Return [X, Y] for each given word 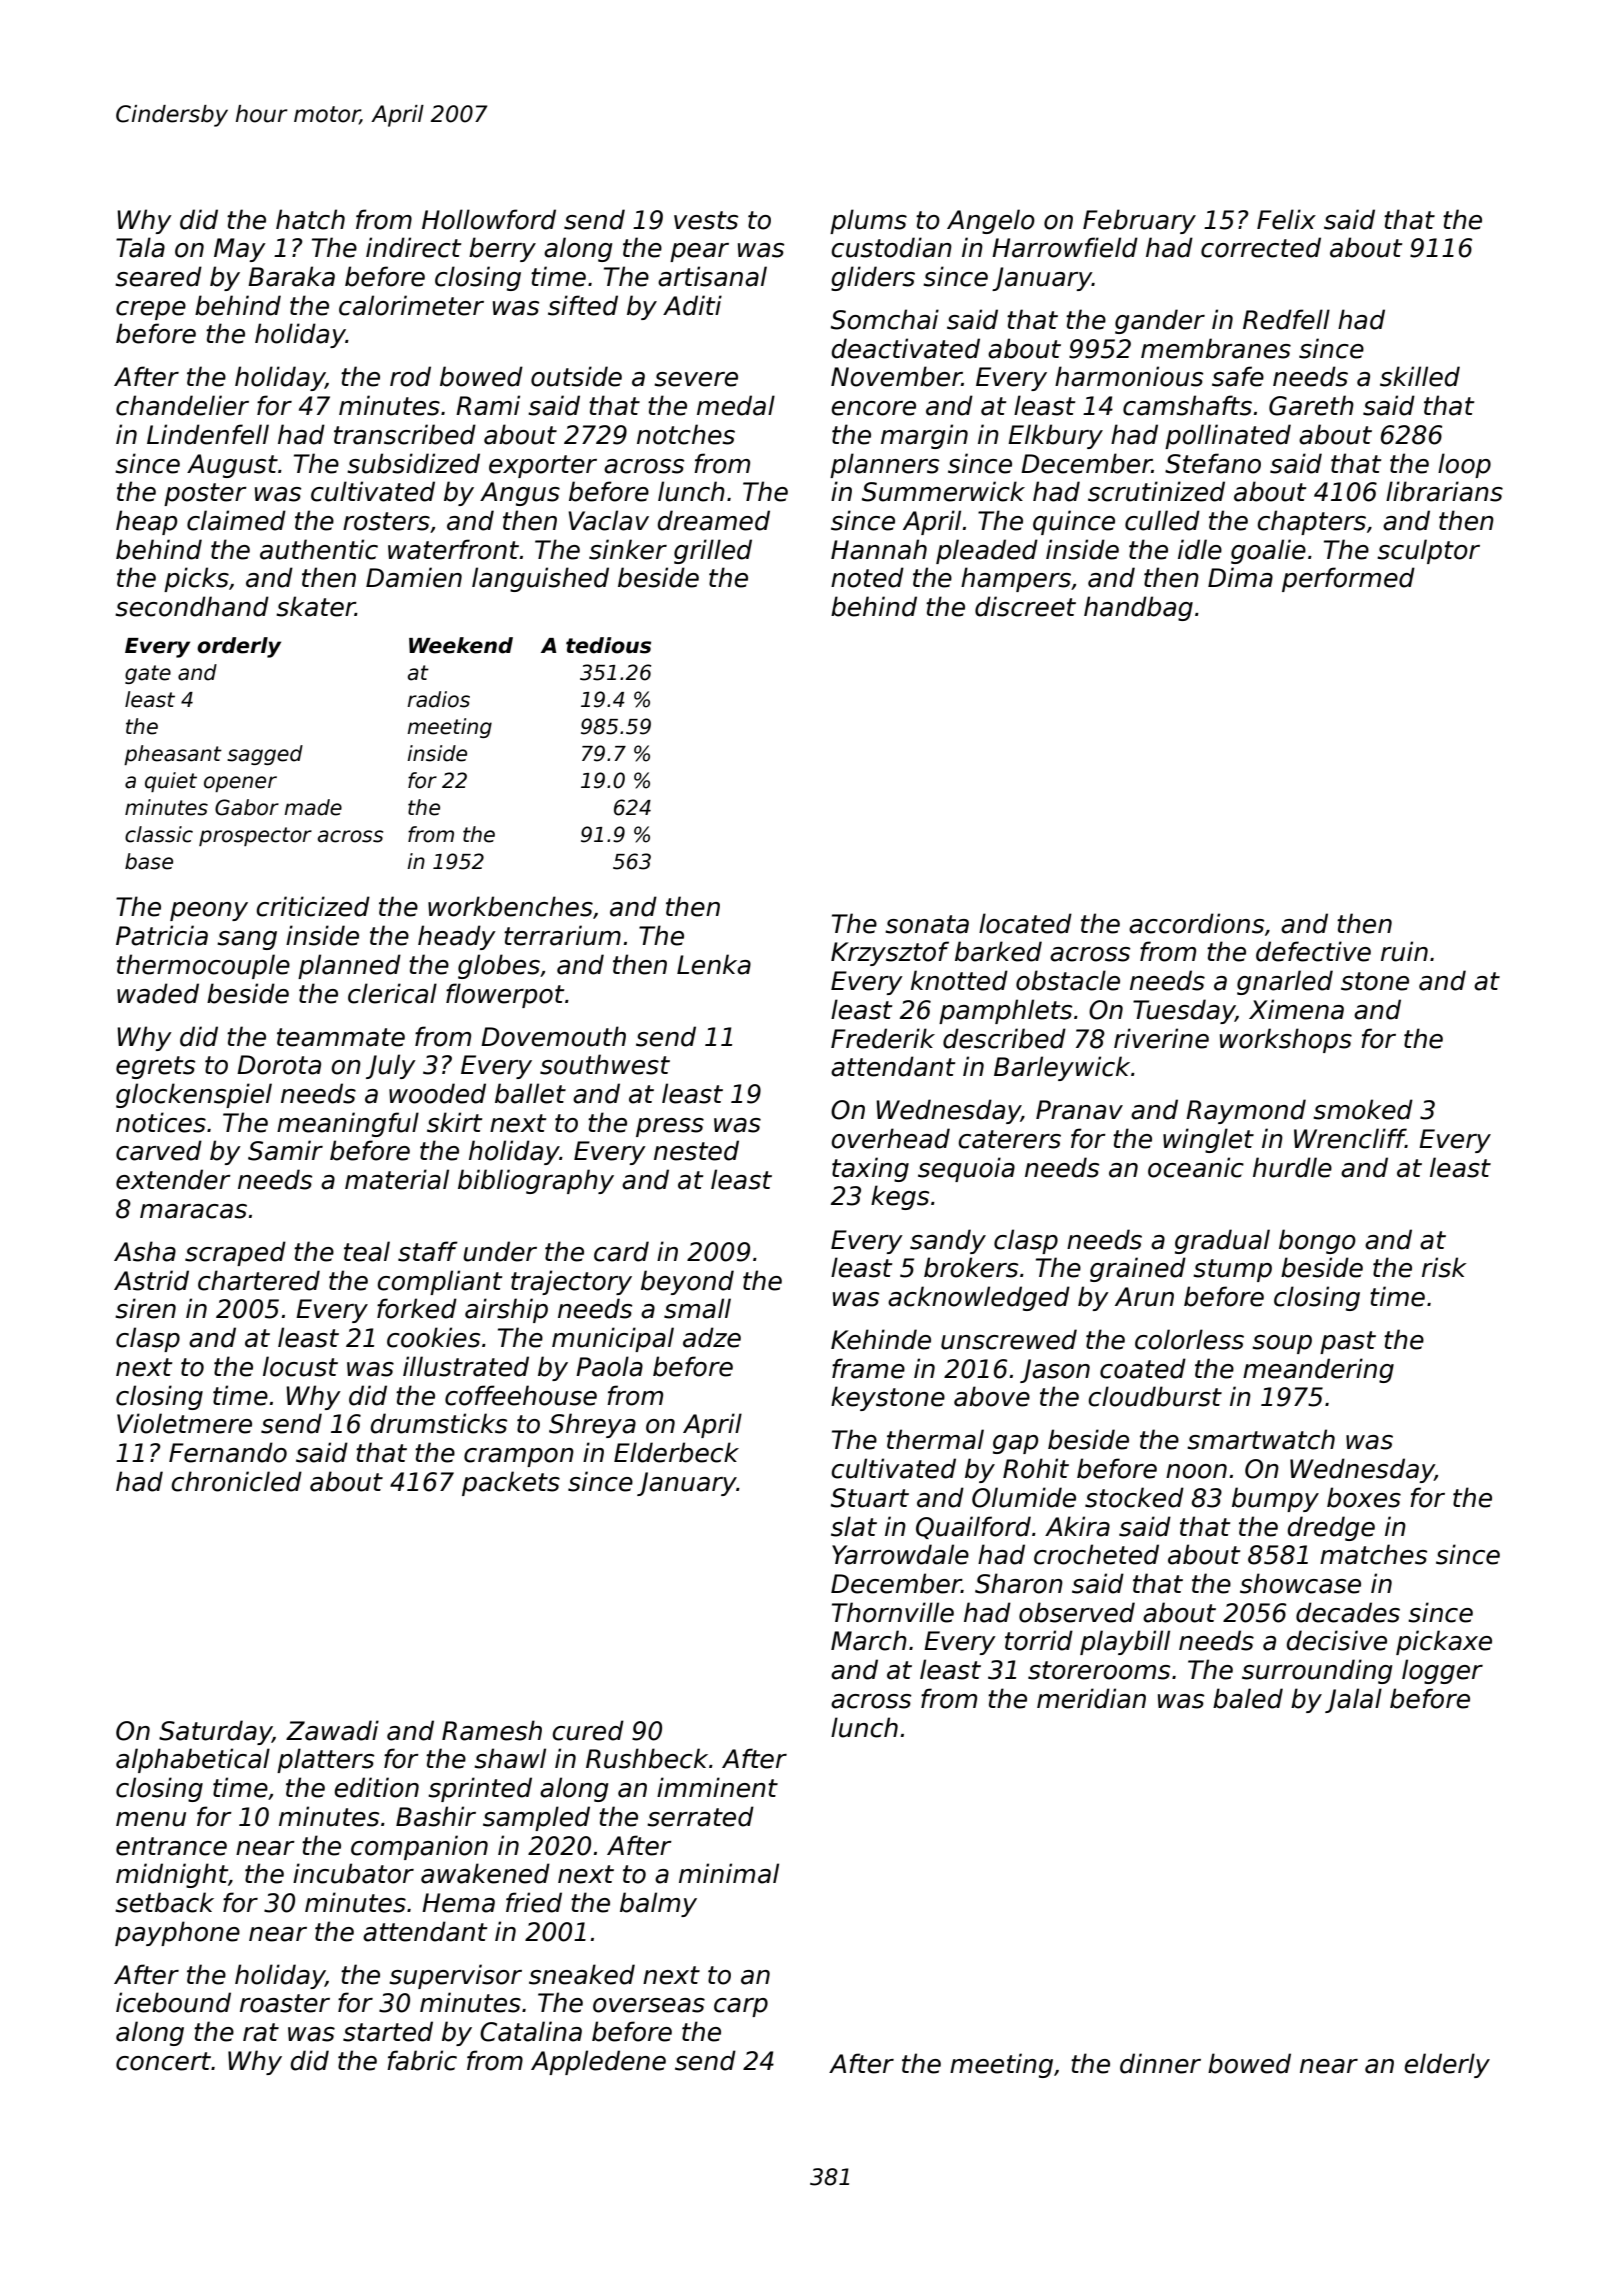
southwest [605, 1064]
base [149, 861]
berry [502, 249]
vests [706, 220]
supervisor [455, 1976]
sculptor [1428, 551]
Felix [1286, 219]
